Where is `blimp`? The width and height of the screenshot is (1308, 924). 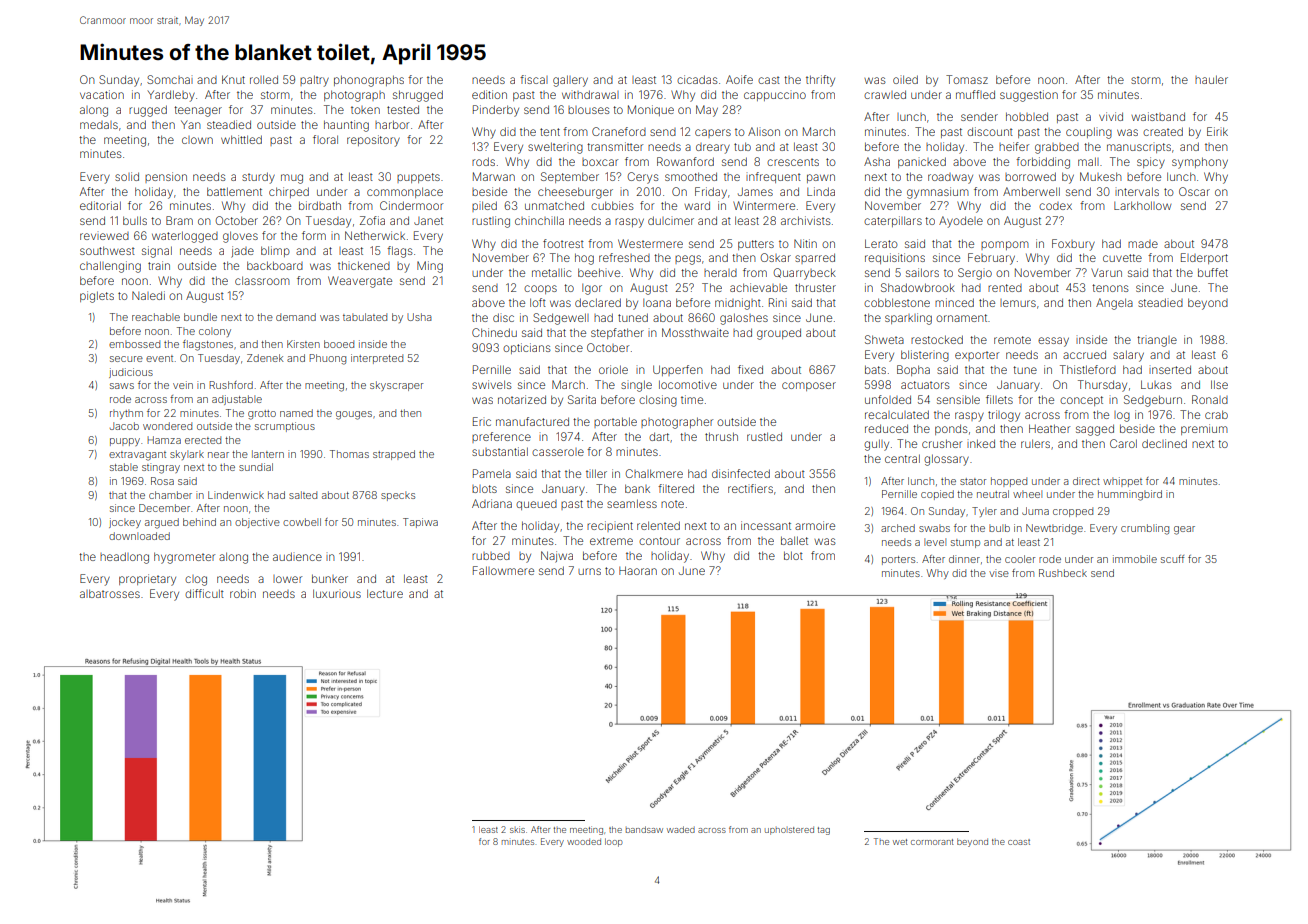 blimp is located at coordinates (275, 251).
